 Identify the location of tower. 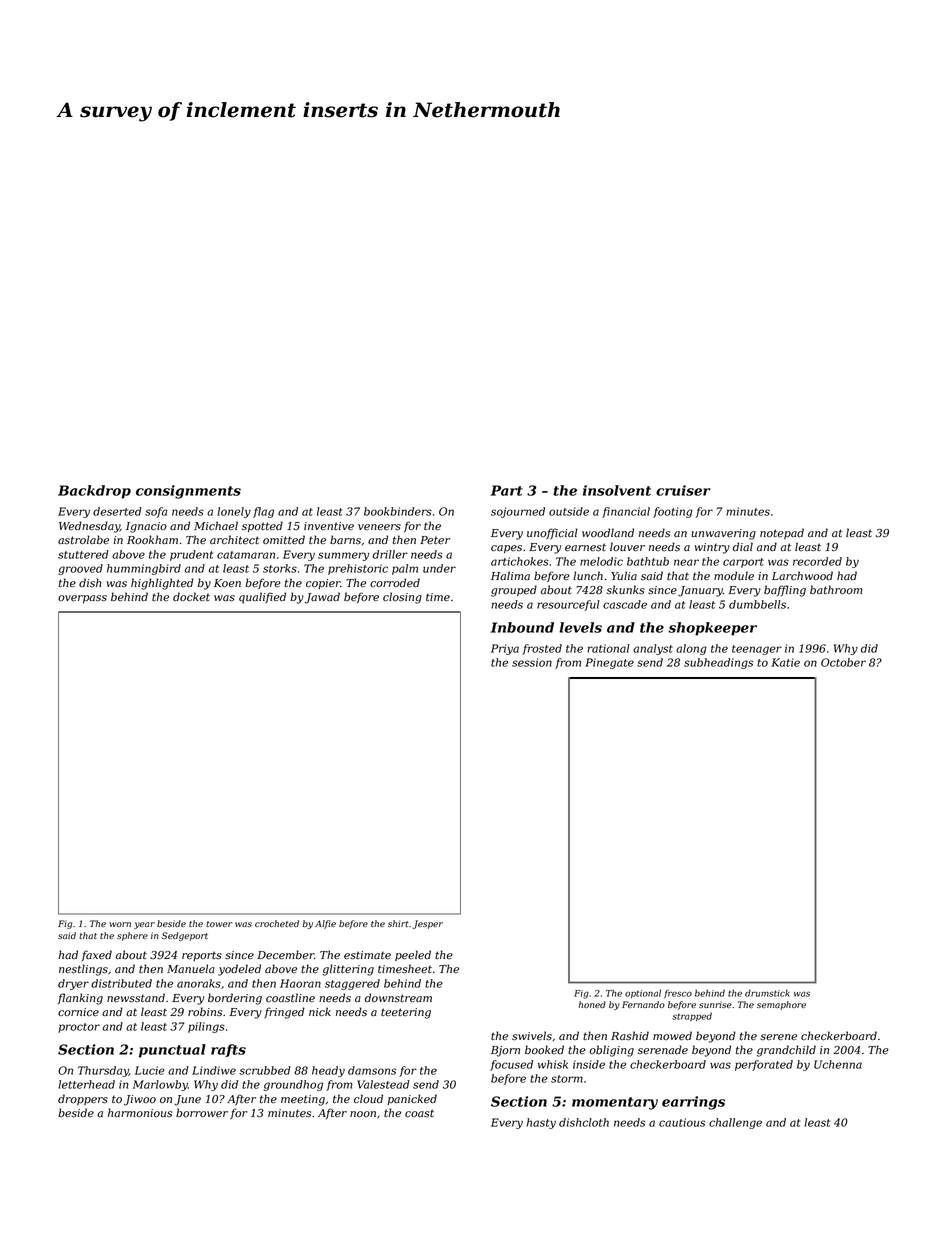
(219, 924).
